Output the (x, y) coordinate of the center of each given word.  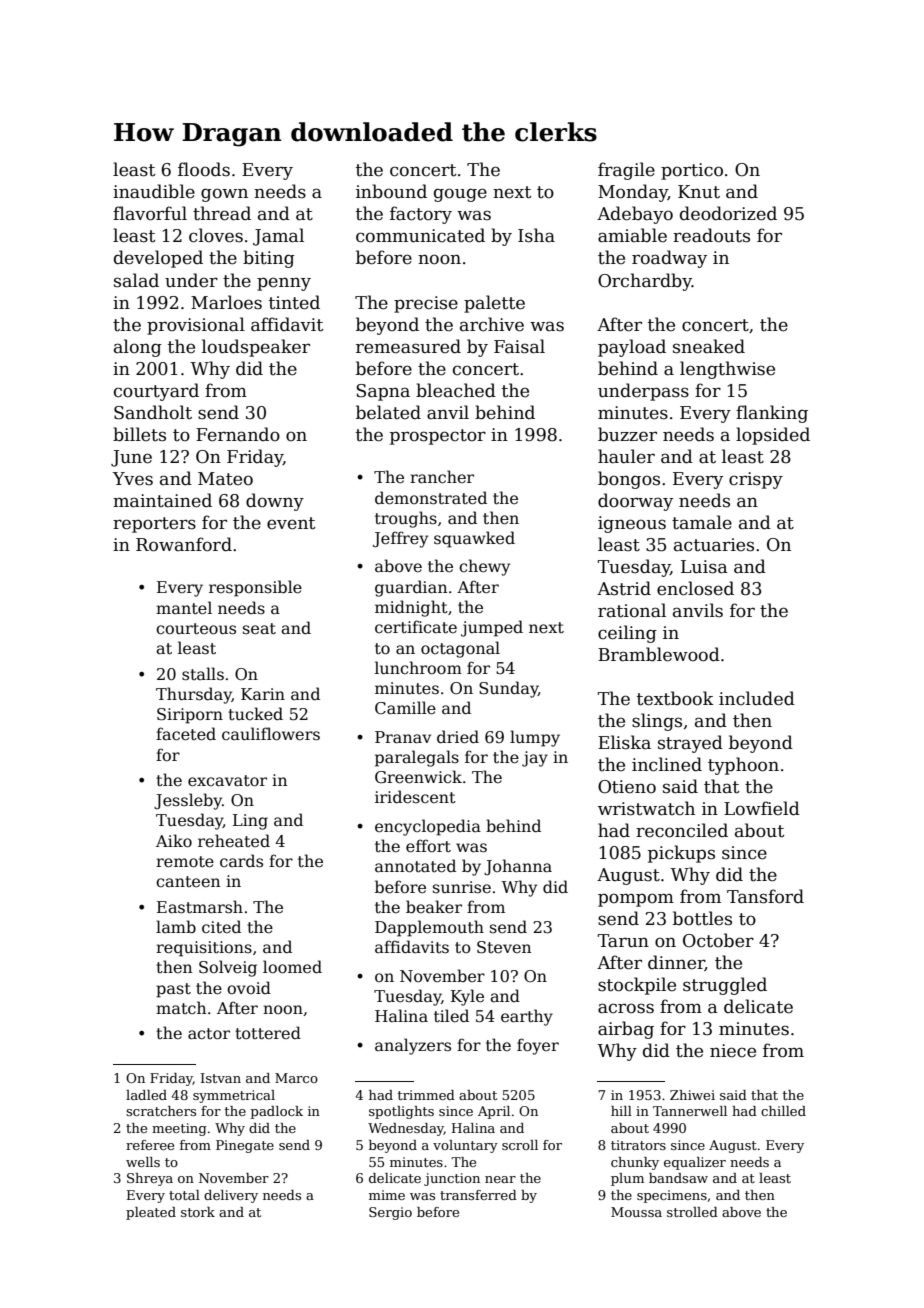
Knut (699, 192)
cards (241, 860)
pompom (636, 900)
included (757, 698)
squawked (474, 539)
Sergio (390, 1213)
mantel (184, 608)
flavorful (150, 213)
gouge (460, 195)
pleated (151, 1213)
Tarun (623, 941)
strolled (692, 1212)
